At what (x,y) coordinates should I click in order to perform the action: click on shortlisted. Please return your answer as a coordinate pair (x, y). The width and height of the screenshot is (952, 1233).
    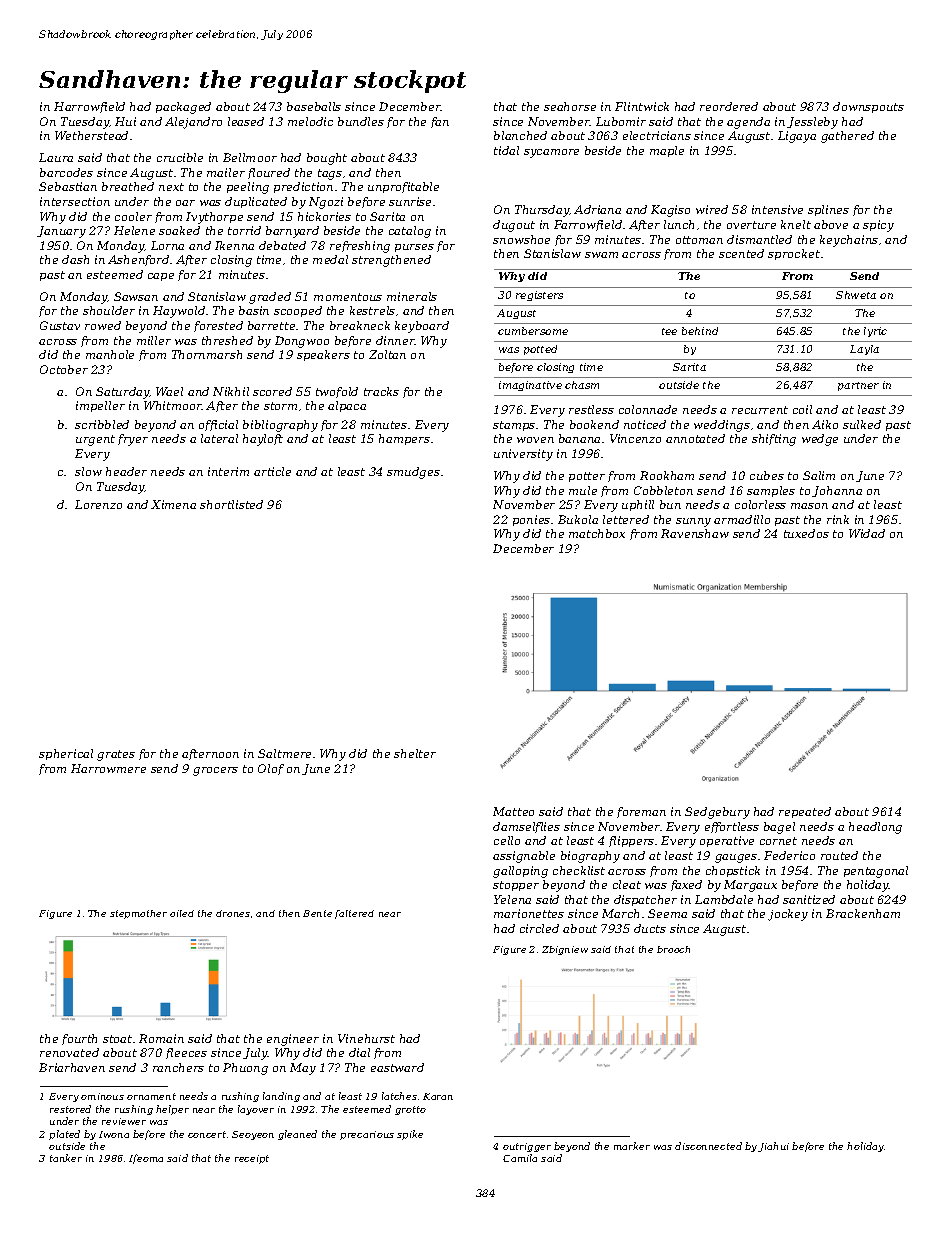
    Looking at the image, I should click on (231, 504).
